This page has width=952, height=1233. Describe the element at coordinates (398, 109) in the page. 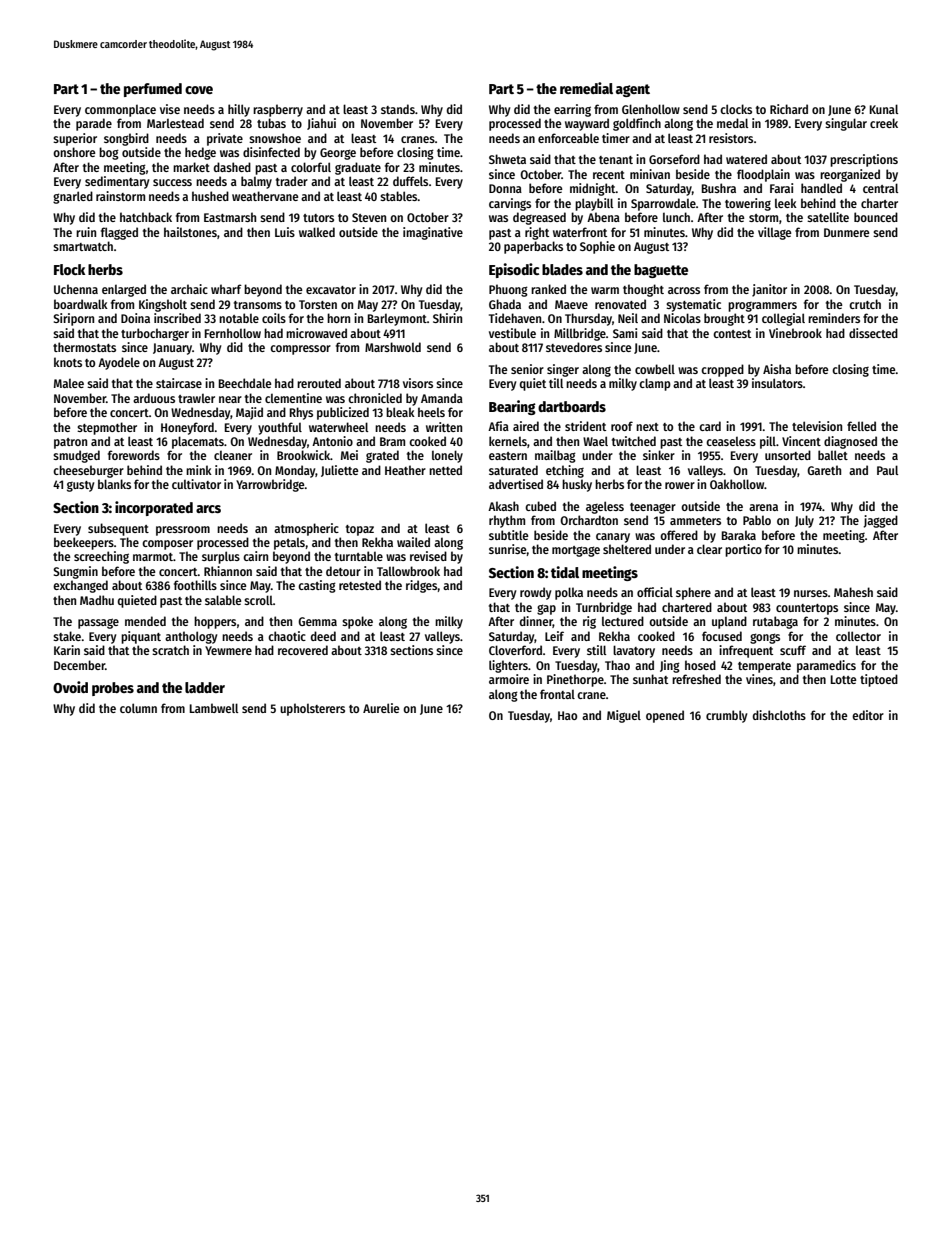

I see `stands` at that location.
